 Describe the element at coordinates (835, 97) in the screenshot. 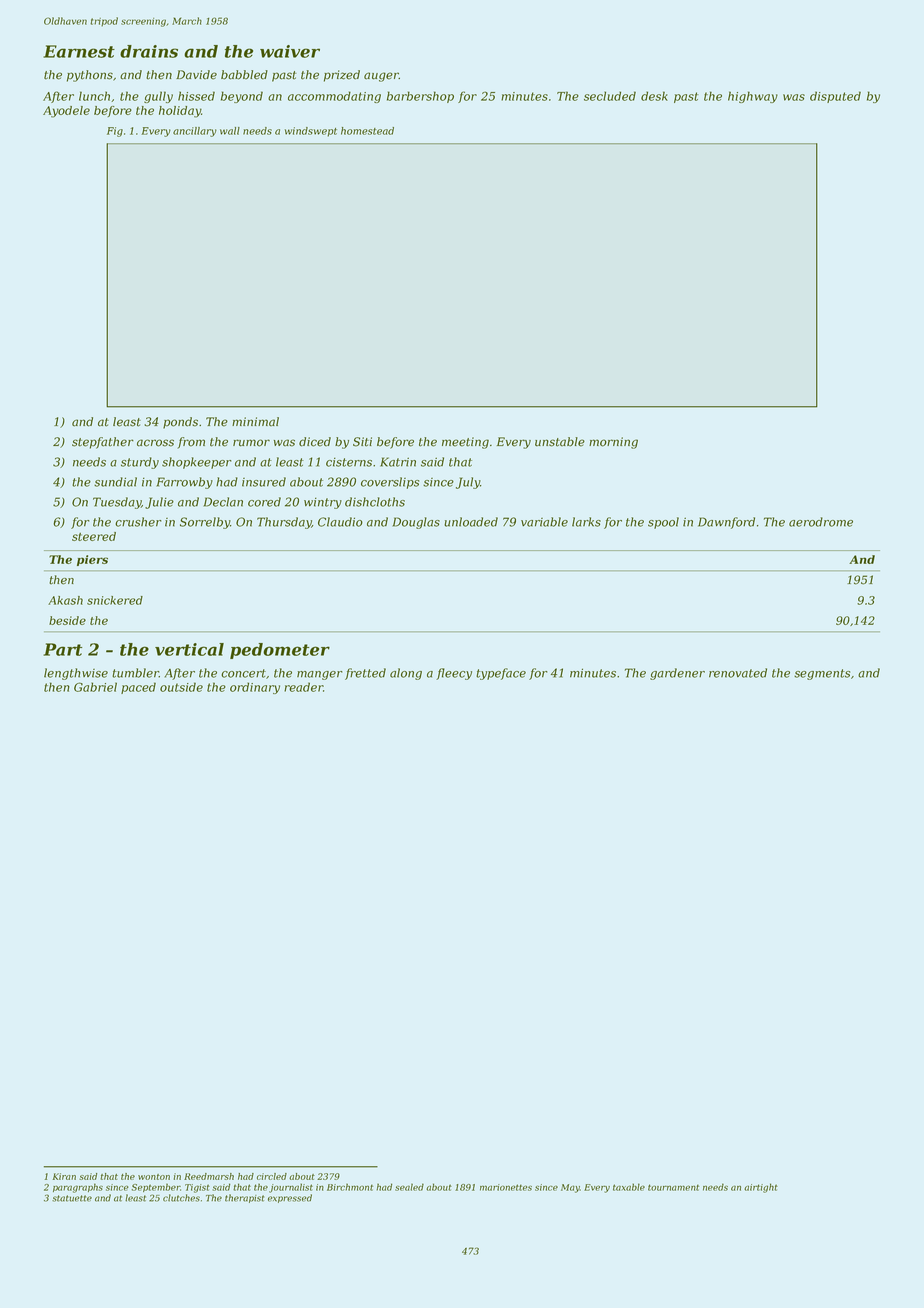

I see `disputed` at that location.
